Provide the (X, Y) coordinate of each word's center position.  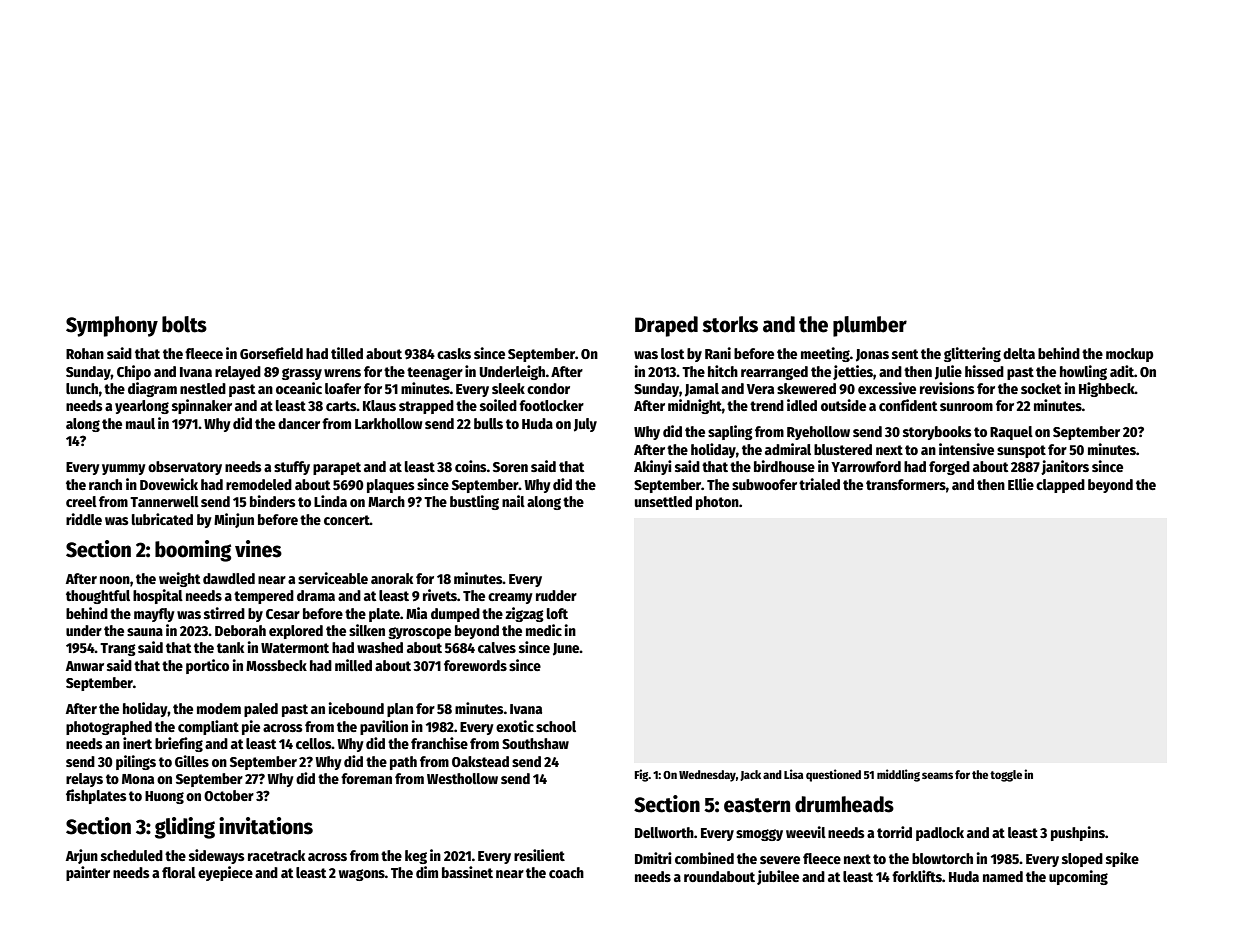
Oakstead (480, 761)
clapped (1060, 486)
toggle (1006, 776)
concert (347, 520)
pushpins (1078, 833)
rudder (556, 595)
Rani (718, 353)
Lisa (793, 774)
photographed (109, 728)
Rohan (85, 353)
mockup (1129, 355)
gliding (185, 828)
